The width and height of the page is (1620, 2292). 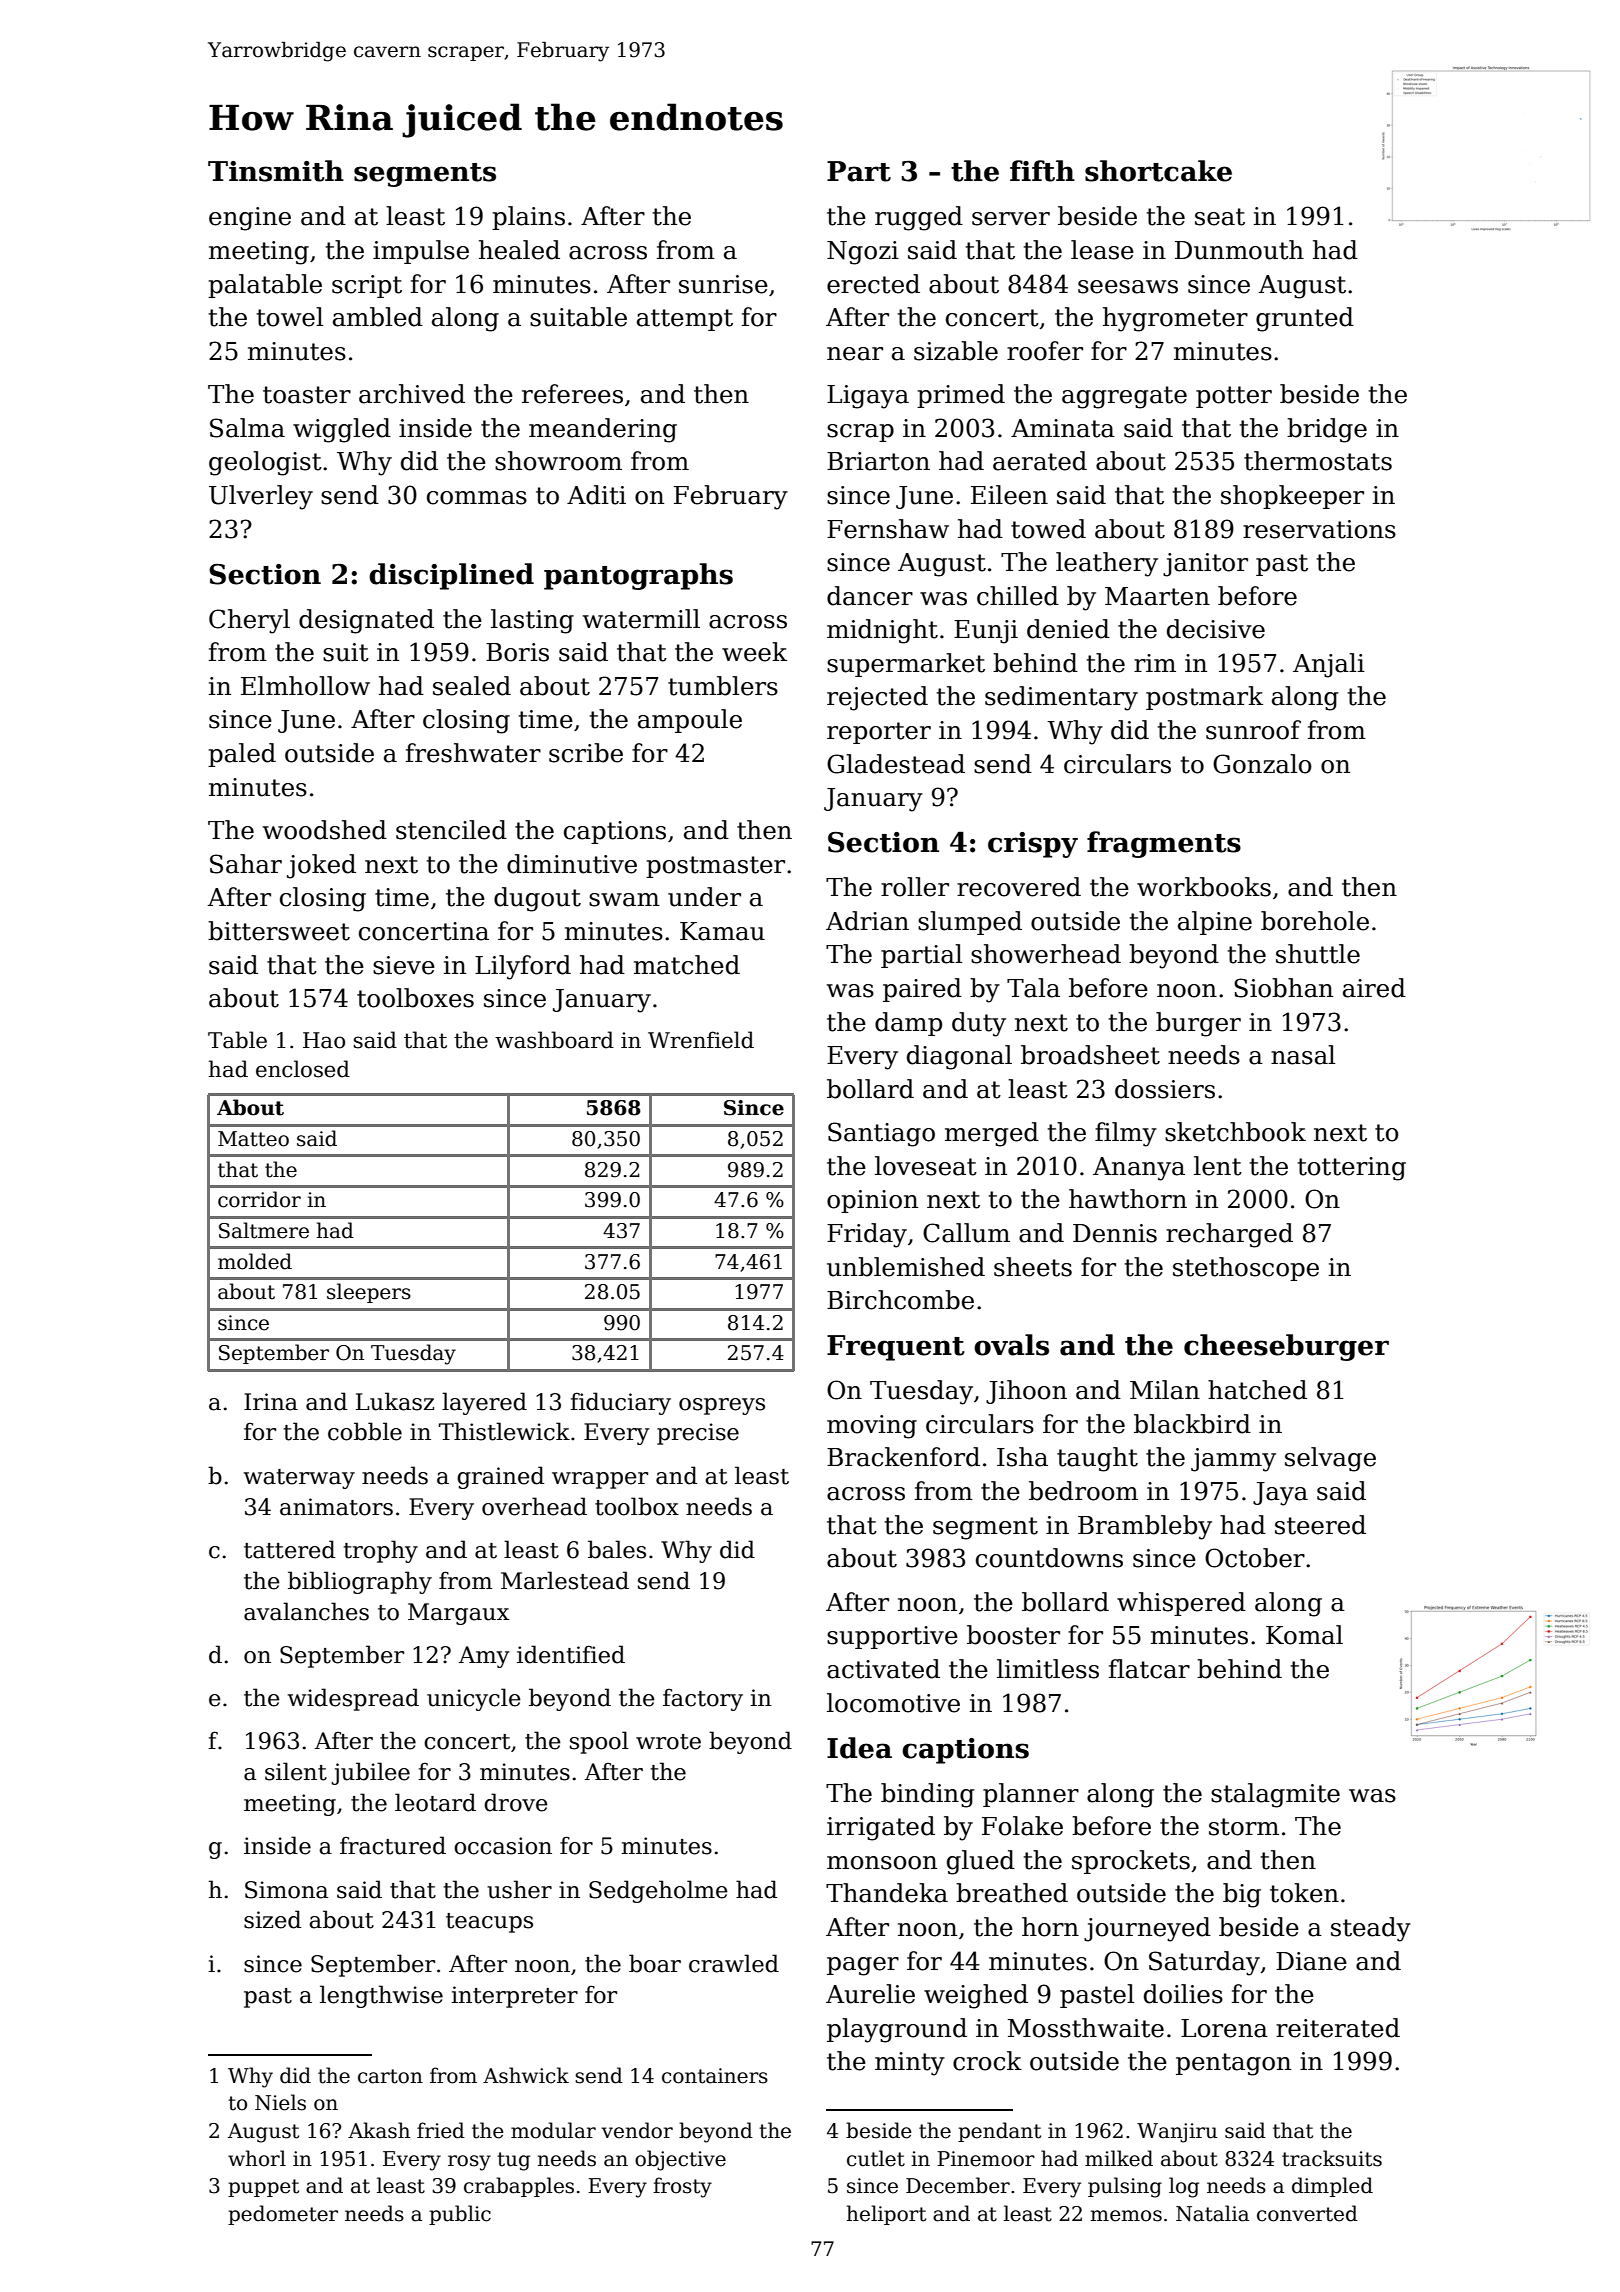 I want to click on Tinsmith, so click(x=276, y=171).
